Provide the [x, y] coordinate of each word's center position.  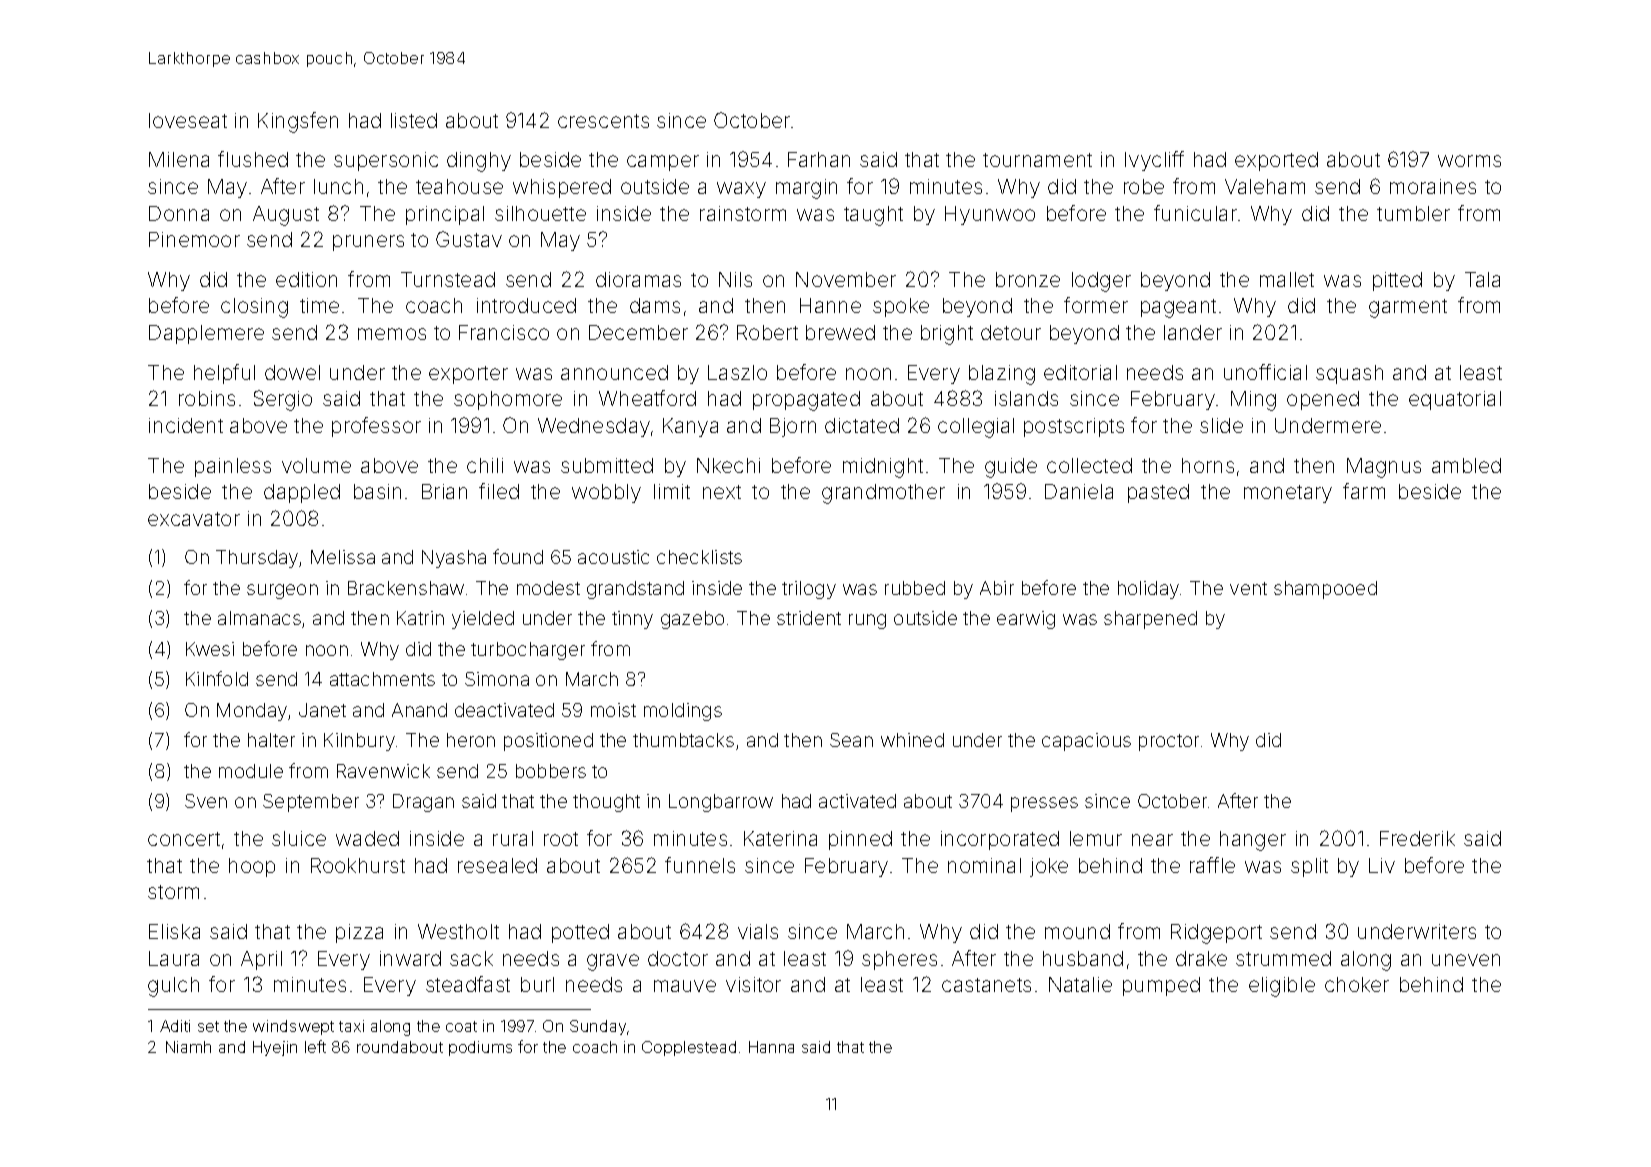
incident [186, 425]
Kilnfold [217, 678]
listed [414, 120]
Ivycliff [1154, 161]
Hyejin [275, 1048]
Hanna [771, 1047]
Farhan [819, 159]
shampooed [1325, 590]
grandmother [883, 494]
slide [1221, 425]
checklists [699, 557]
